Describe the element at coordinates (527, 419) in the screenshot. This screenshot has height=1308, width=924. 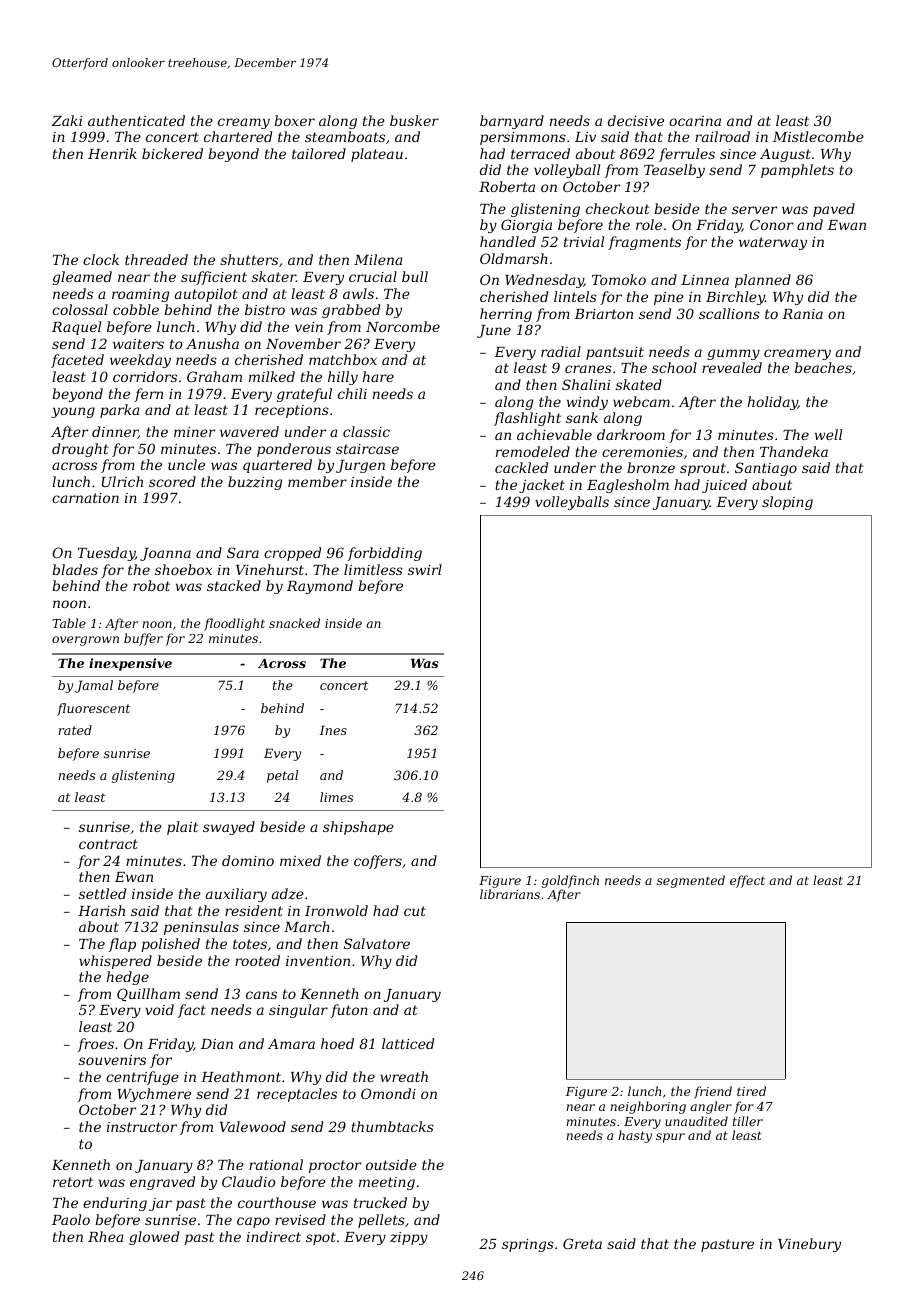
I see `flashlight` at that location.
